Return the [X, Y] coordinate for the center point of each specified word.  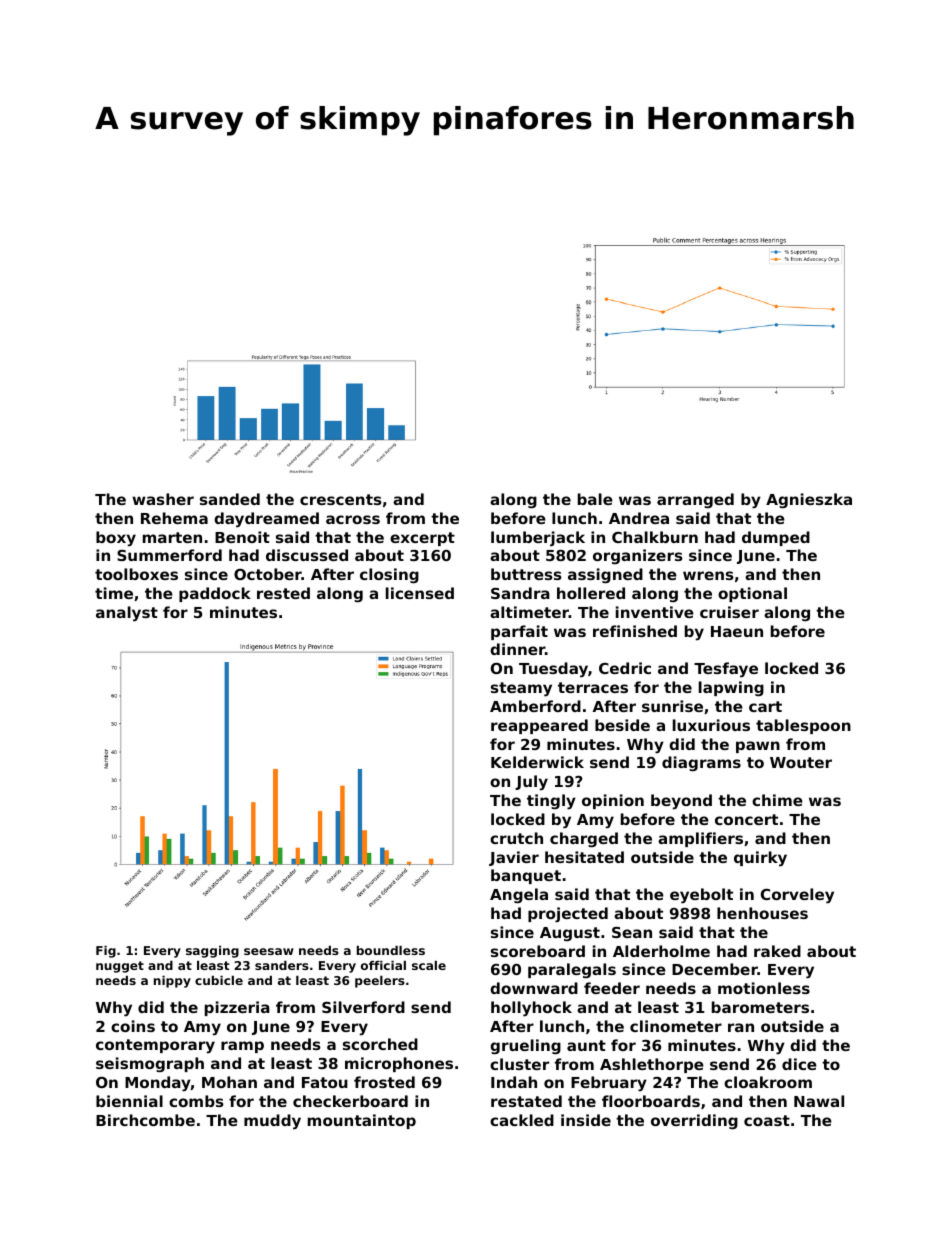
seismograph [150, 1064]
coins [133, 1026]
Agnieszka [809, 500]
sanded [230, 499]
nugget [120, 967]
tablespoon [803, 726]
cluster [519, 1064]
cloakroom [768, 1082]
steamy [521, 689]
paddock [215, 594]
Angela [519, 896]
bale [595, 499]
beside [622, 725]
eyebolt [701, 896]
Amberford [535, 706]
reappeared [539, 726]
